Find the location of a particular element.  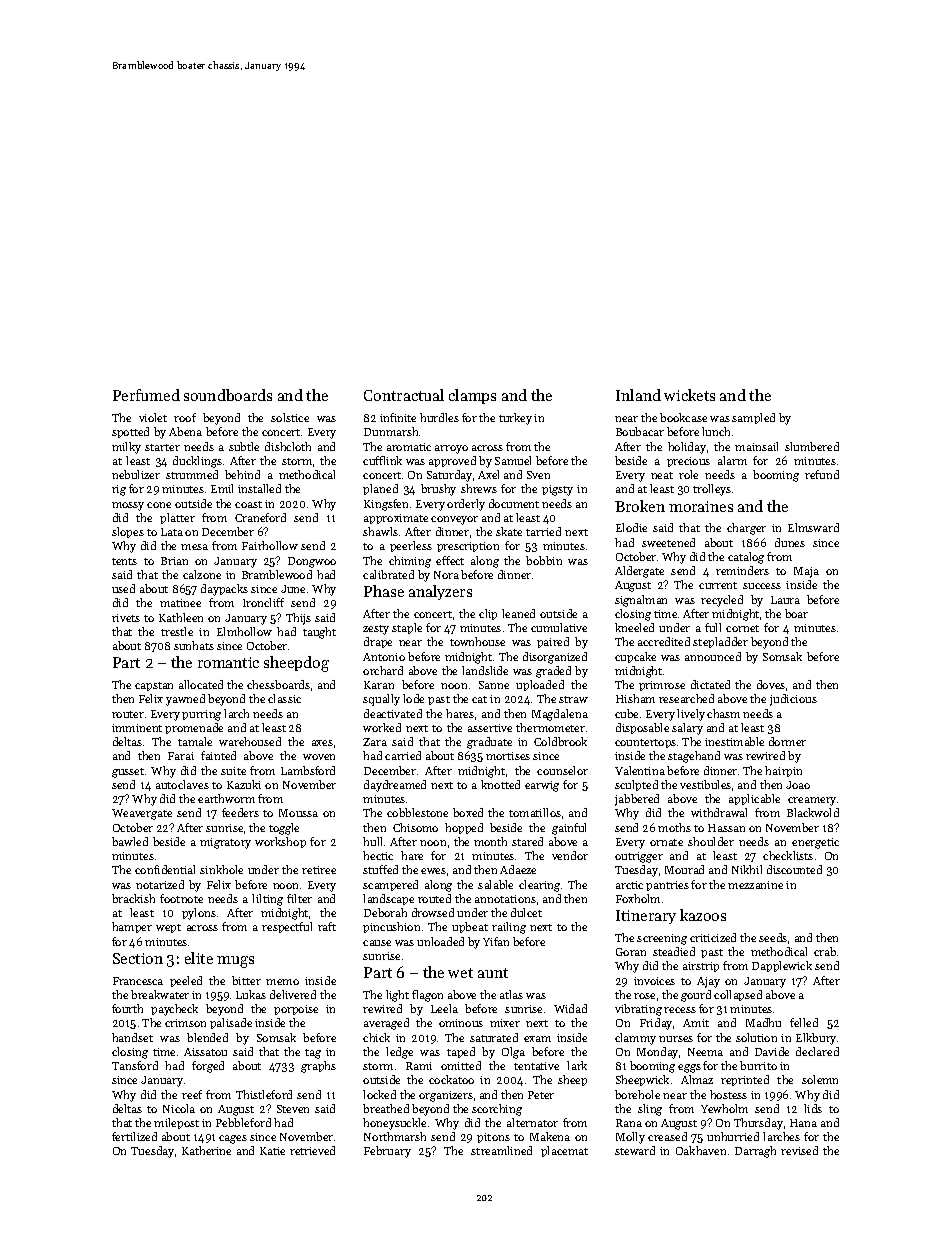

Contractual is located at coordinates (404, 395).
